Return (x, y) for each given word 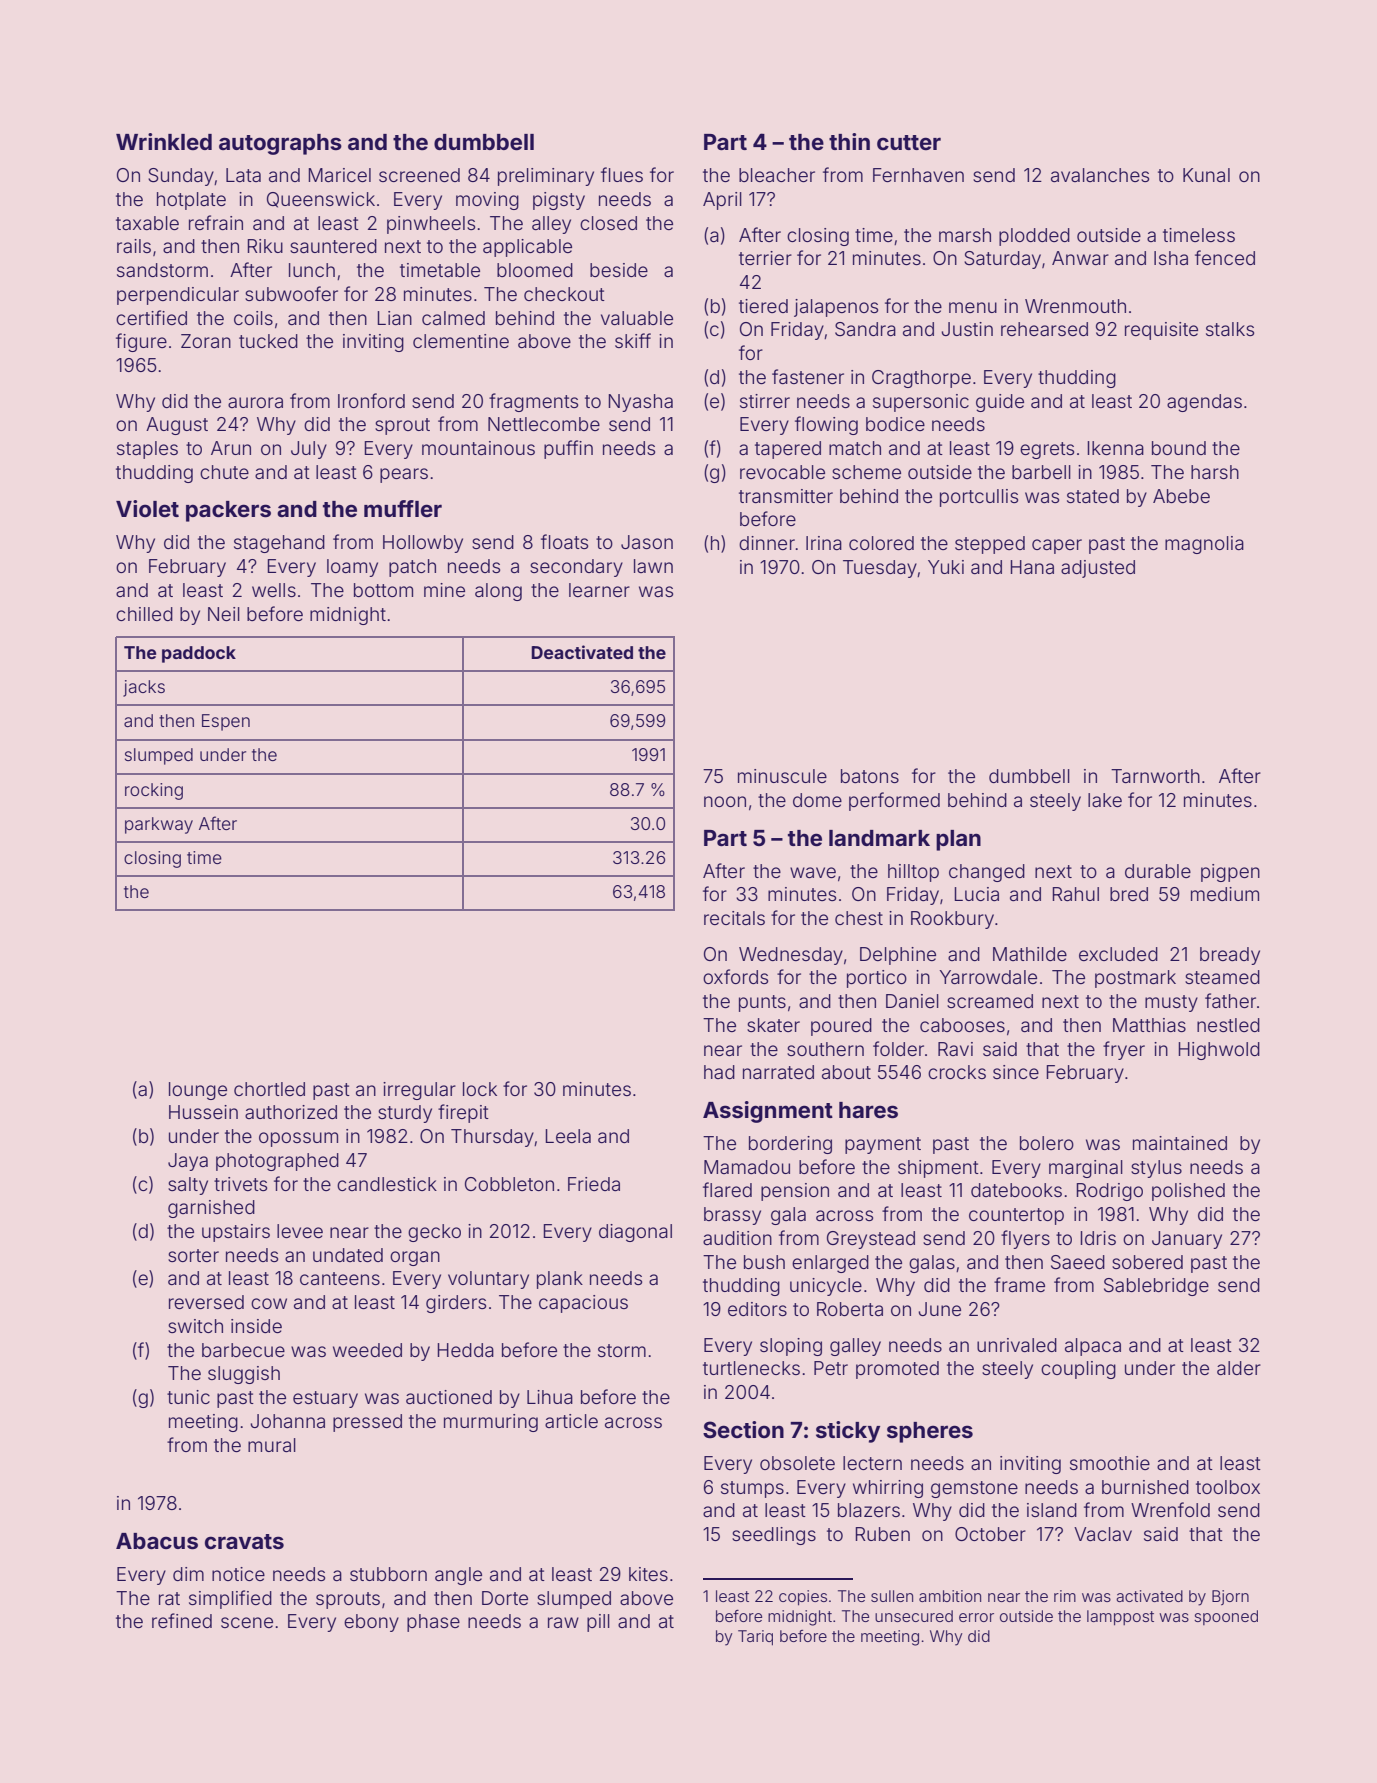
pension (795, 1192)
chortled (269, 1089)
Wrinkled (164, 141)
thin (849, 141)
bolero (1047, 1143)
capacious (583, 1304)
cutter (909, 142)
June (939, 1309)
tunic (188, 1397)
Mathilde (1030, 954)
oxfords (735, 976)
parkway (159, 825)
